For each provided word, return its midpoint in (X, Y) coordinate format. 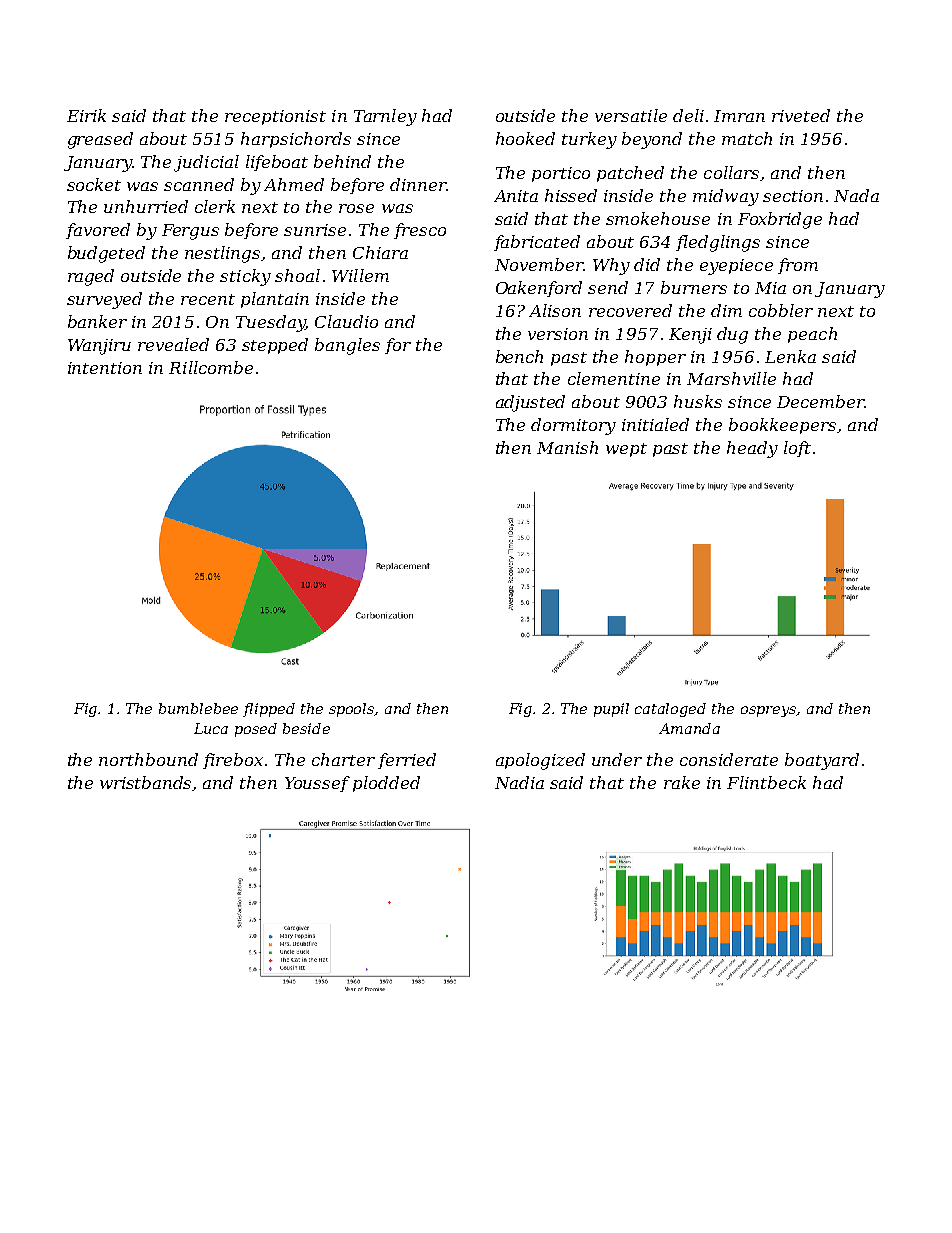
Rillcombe (211, 367)
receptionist (275, 117)
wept (626, 450)
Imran (739, 116)
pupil (611, 710)
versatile (631, 115)
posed (256, 730)
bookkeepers (782, 426)
